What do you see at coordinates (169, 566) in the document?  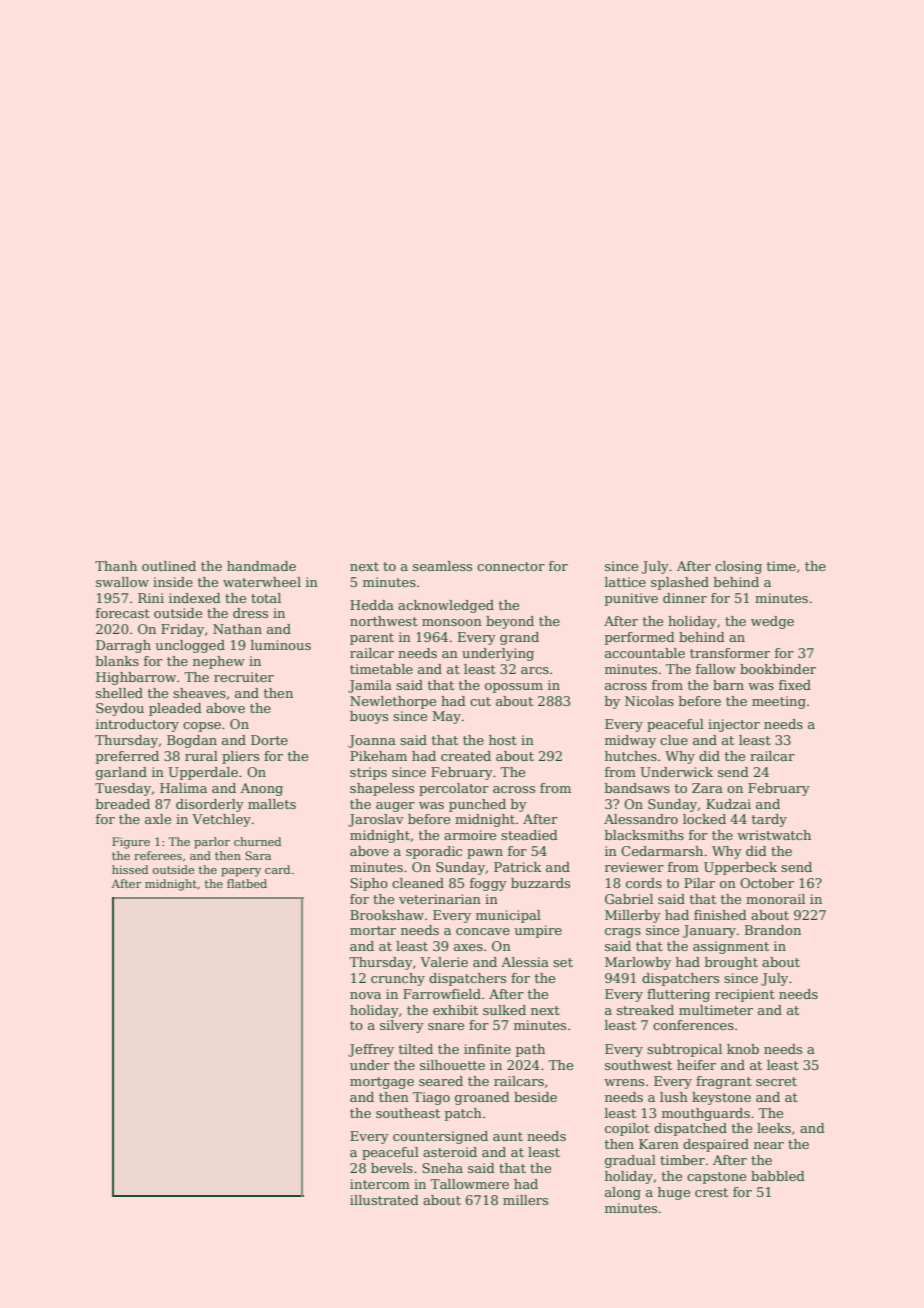 I see `outlined` at bounding box center [169, 566].
